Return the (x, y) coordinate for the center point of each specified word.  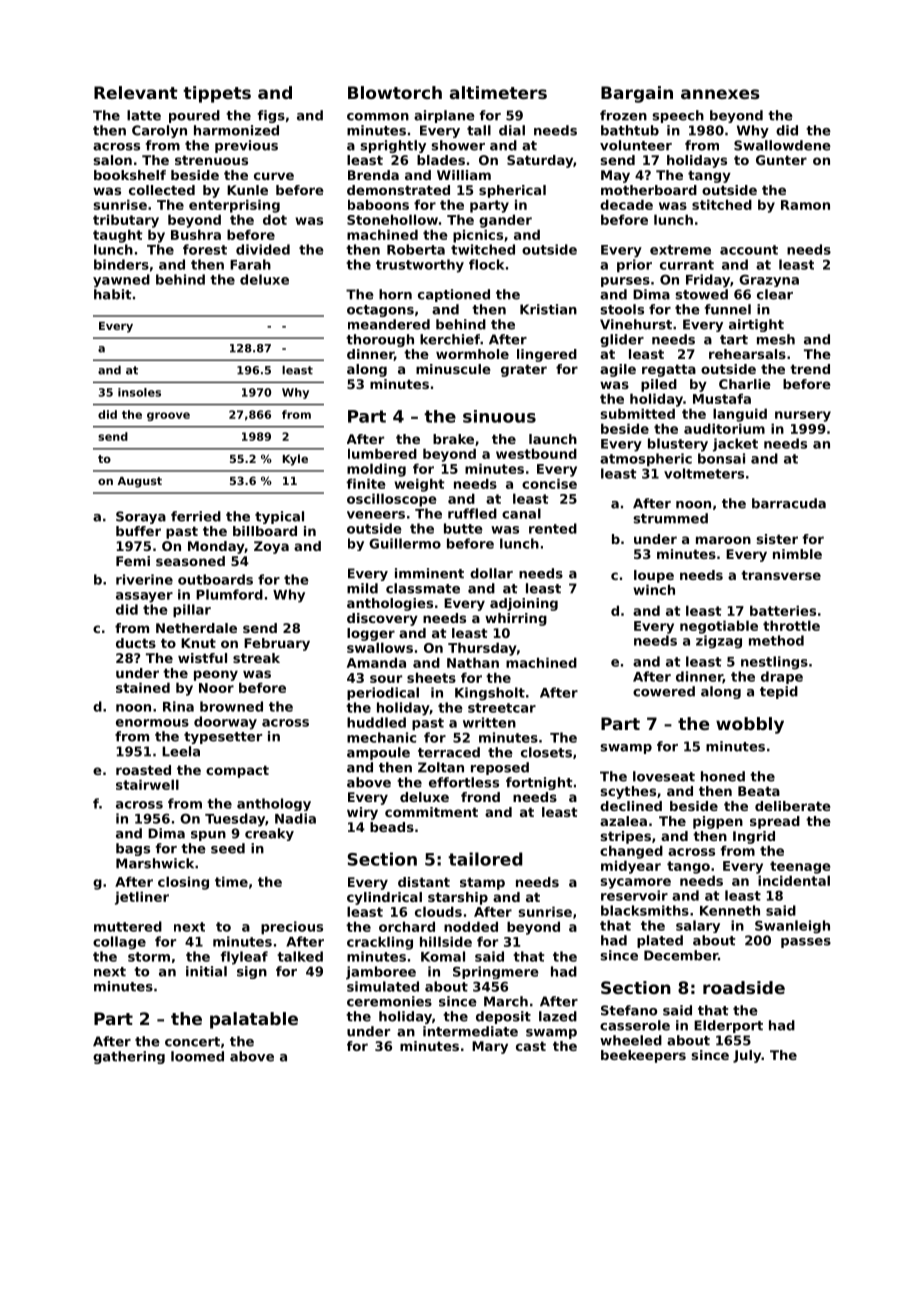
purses (625, 282)
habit (112, 294)
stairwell (147, 784)
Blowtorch (395, 92)
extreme (680, 250)
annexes (720, 94)
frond (480, 797)
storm (149, 957)
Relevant (136, 92)
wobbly (750, 725)
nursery (803, 416)
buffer (138, 531)
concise (549, 483)
